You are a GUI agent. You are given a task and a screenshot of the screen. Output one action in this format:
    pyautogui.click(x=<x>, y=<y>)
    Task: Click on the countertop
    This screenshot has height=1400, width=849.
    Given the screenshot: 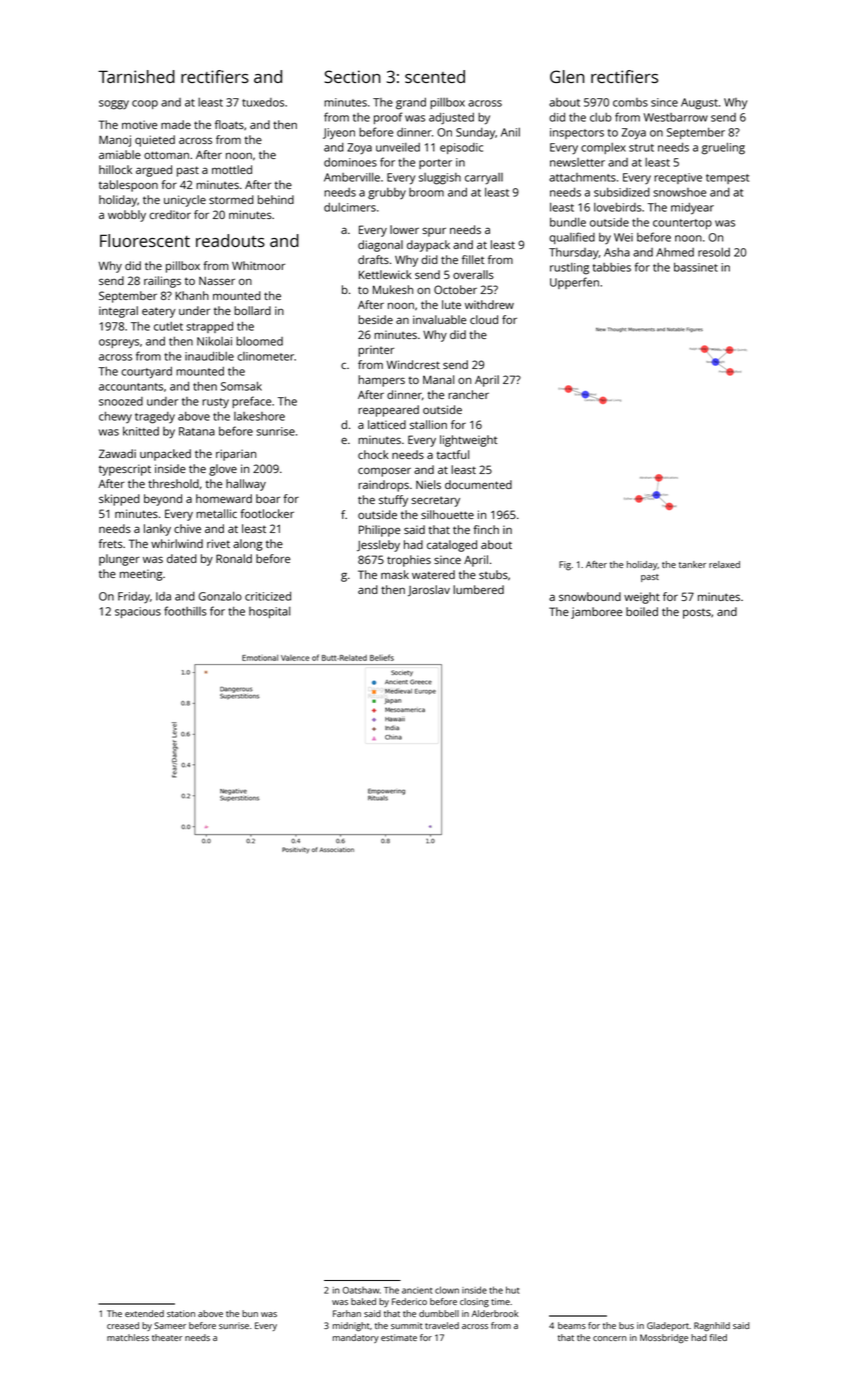 What is the action you would take?
    pyautogui.click(x=682, y=224)
